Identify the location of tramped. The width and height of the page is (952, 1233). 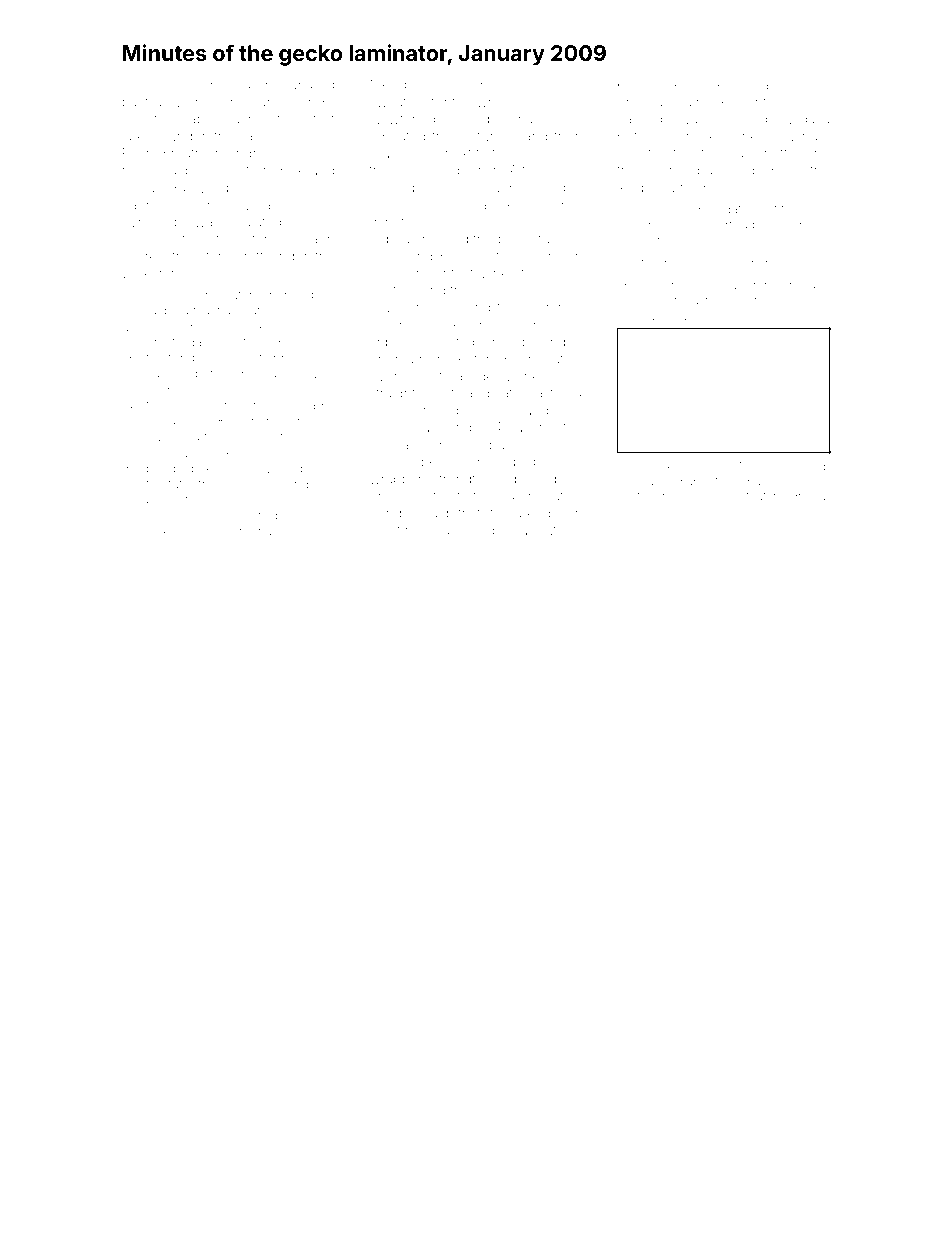
(308, 86).
